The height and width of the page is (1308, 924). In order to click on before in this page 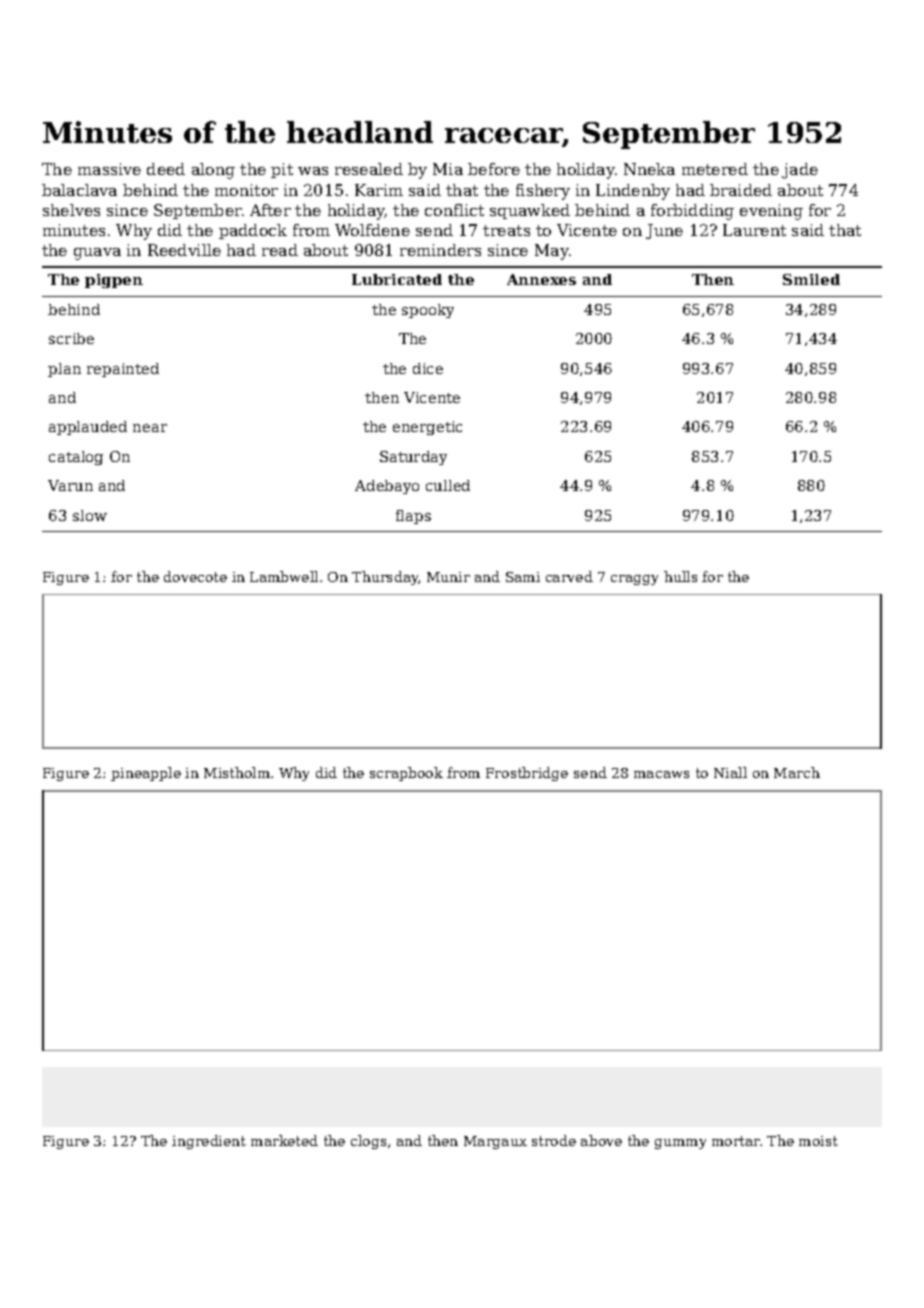, I will do `click(494, 169)`.
